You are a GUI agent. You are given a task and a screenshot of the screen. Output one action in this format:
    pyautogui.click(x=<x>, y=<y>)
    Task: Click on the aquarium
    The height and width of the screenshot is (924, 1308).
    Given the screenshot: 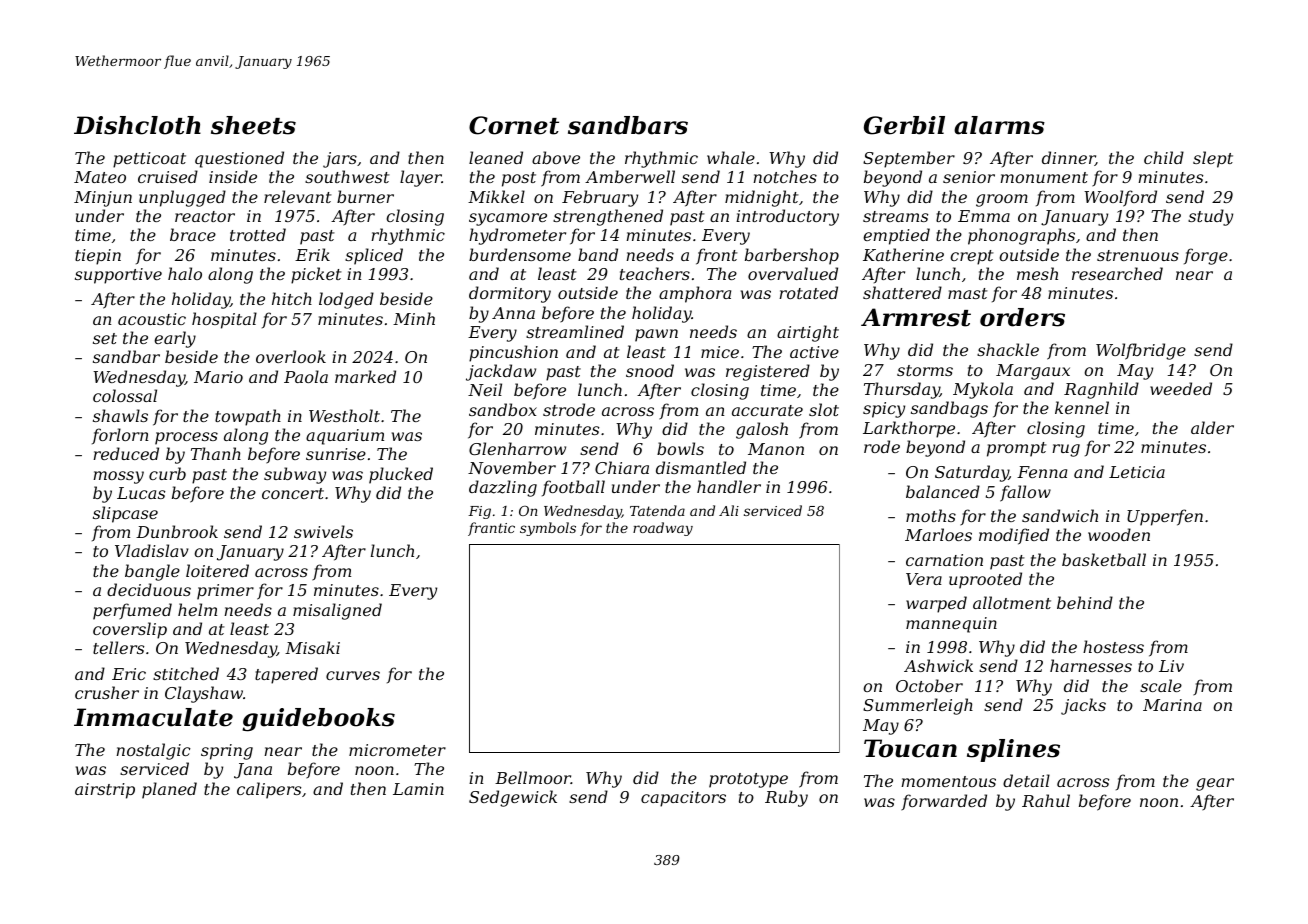 What is the action you would take?
    pyautogui.click(x=345, y=437)
